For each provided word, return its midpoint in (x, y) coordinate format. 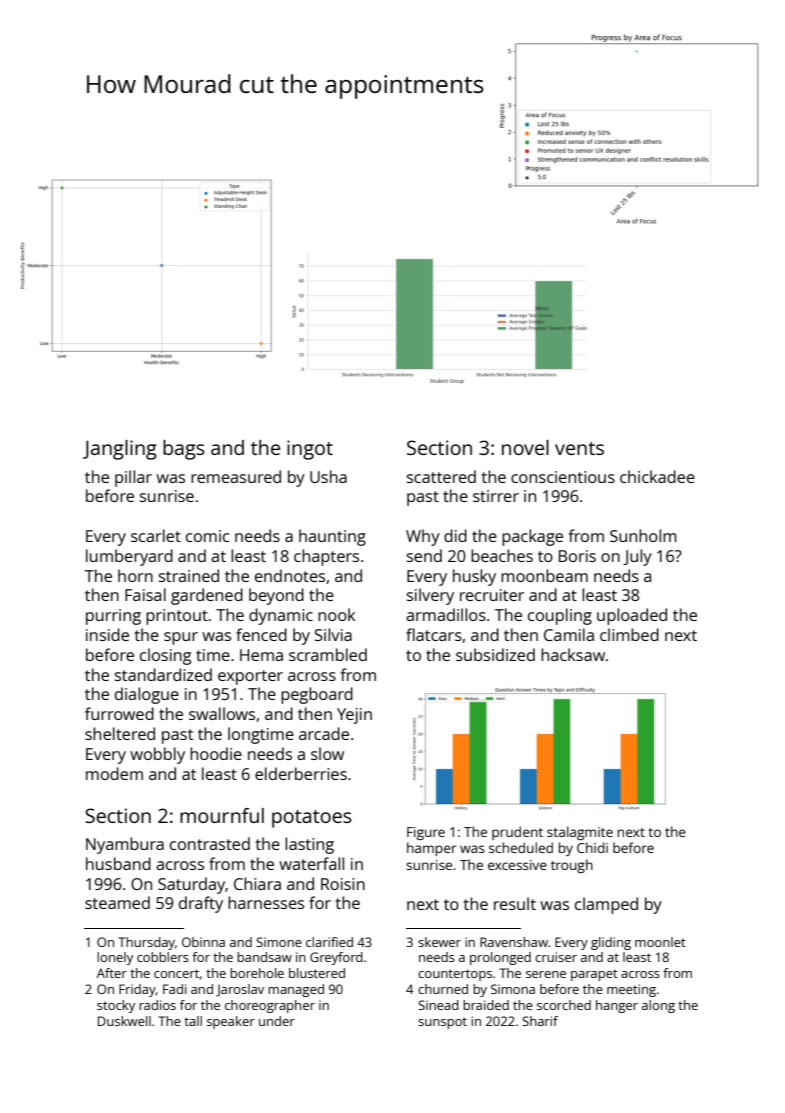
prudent (517, 833)
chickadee (657, 476)
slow (327, 753)
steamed (117, 902)
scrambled (328, 654)
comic (207, 536)
